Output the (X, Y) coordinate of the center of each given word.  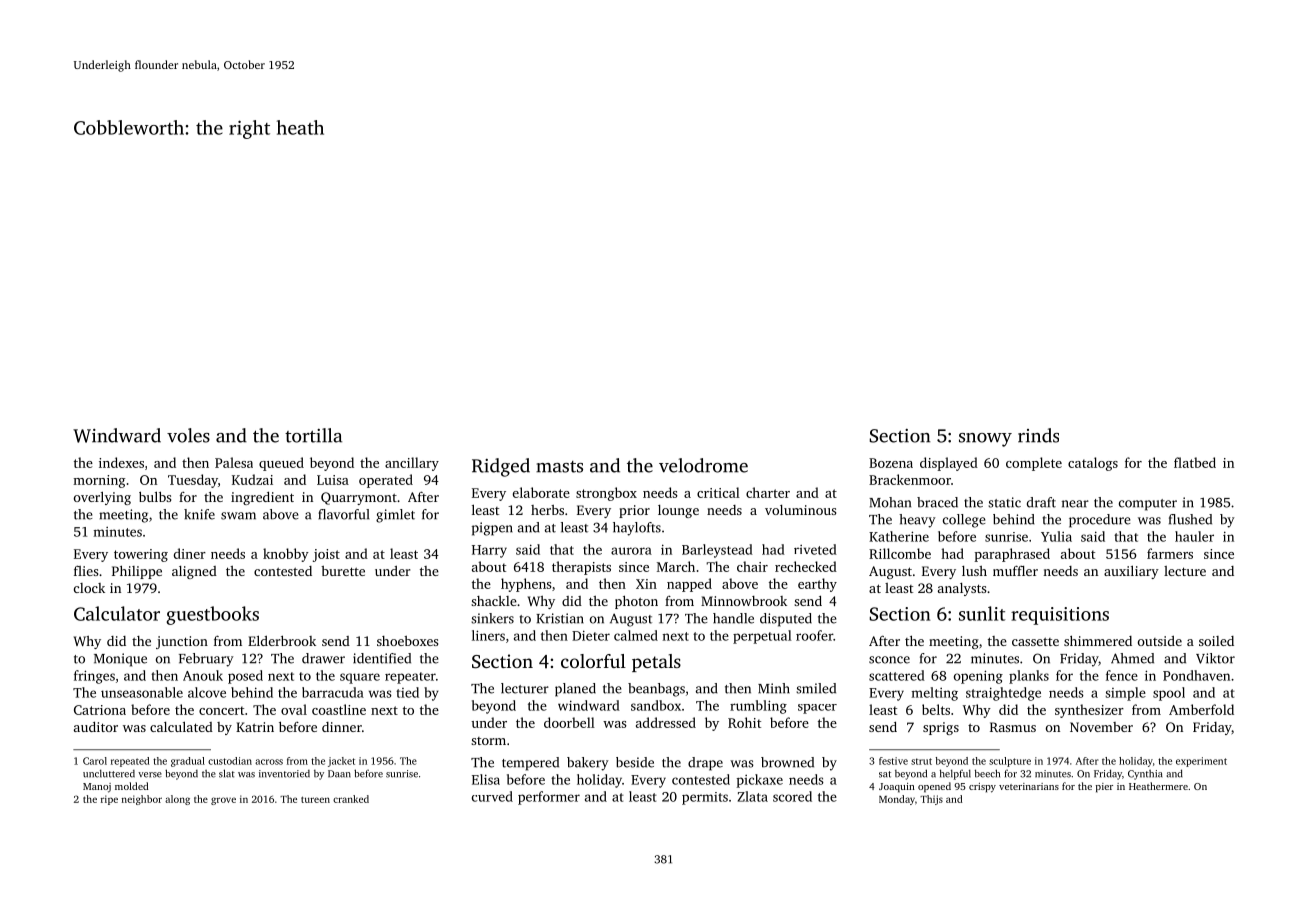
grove (223, 801)
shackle (494, 601)
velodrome (703, 465)
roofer (814, 635)
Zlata (753, 796)
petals (656, 663)
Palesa (234, 462)
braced (937, 502)
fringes (94, 677)
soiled (1216, 641)
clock (89, 588)
